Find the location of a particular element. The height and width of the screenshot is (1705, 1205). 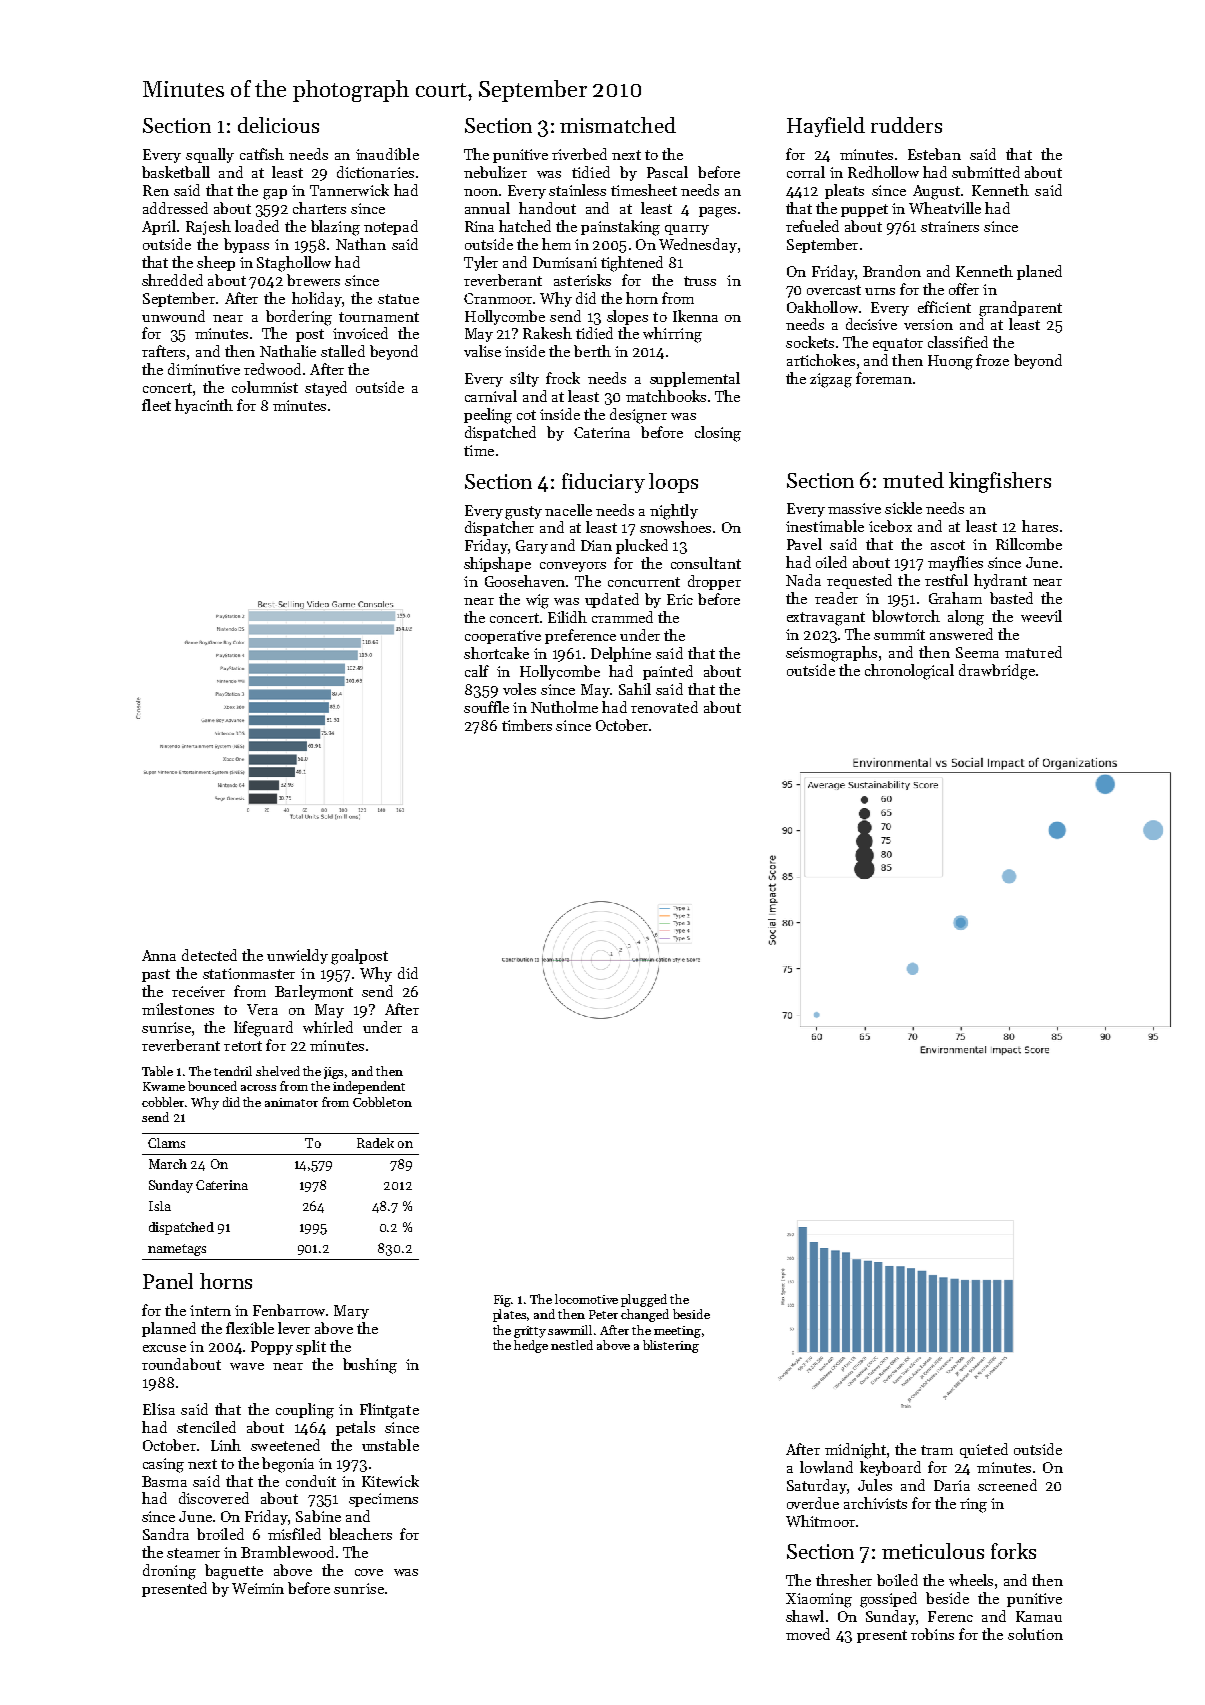

moved is located at coordinates (808, 1634).
